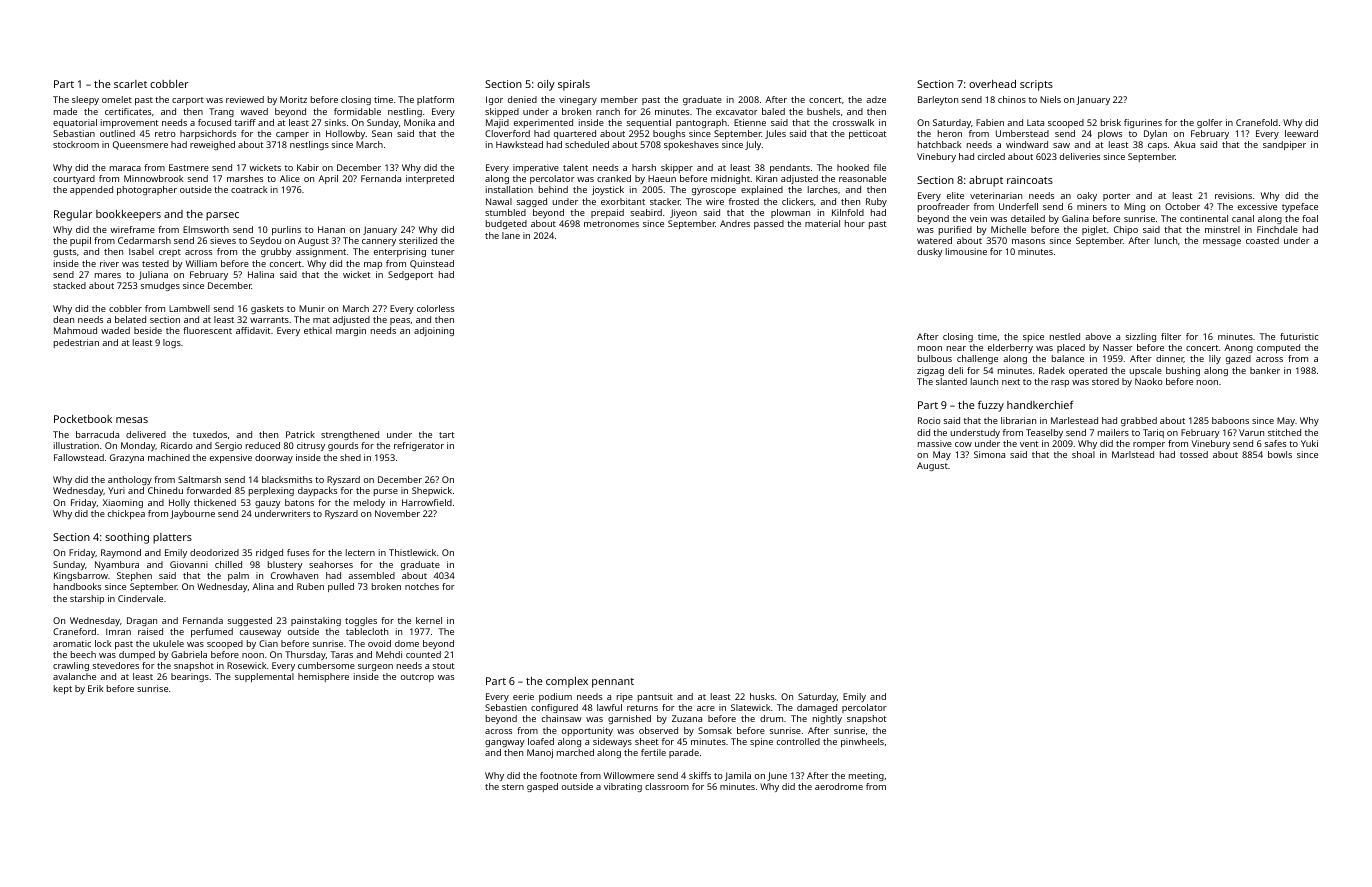 The width and height of the screenshot is (1372, 887). What do you see at coordinates (1230, 420) in the screenshot?
I see `baboons` at bounding box center [1230, 420].
